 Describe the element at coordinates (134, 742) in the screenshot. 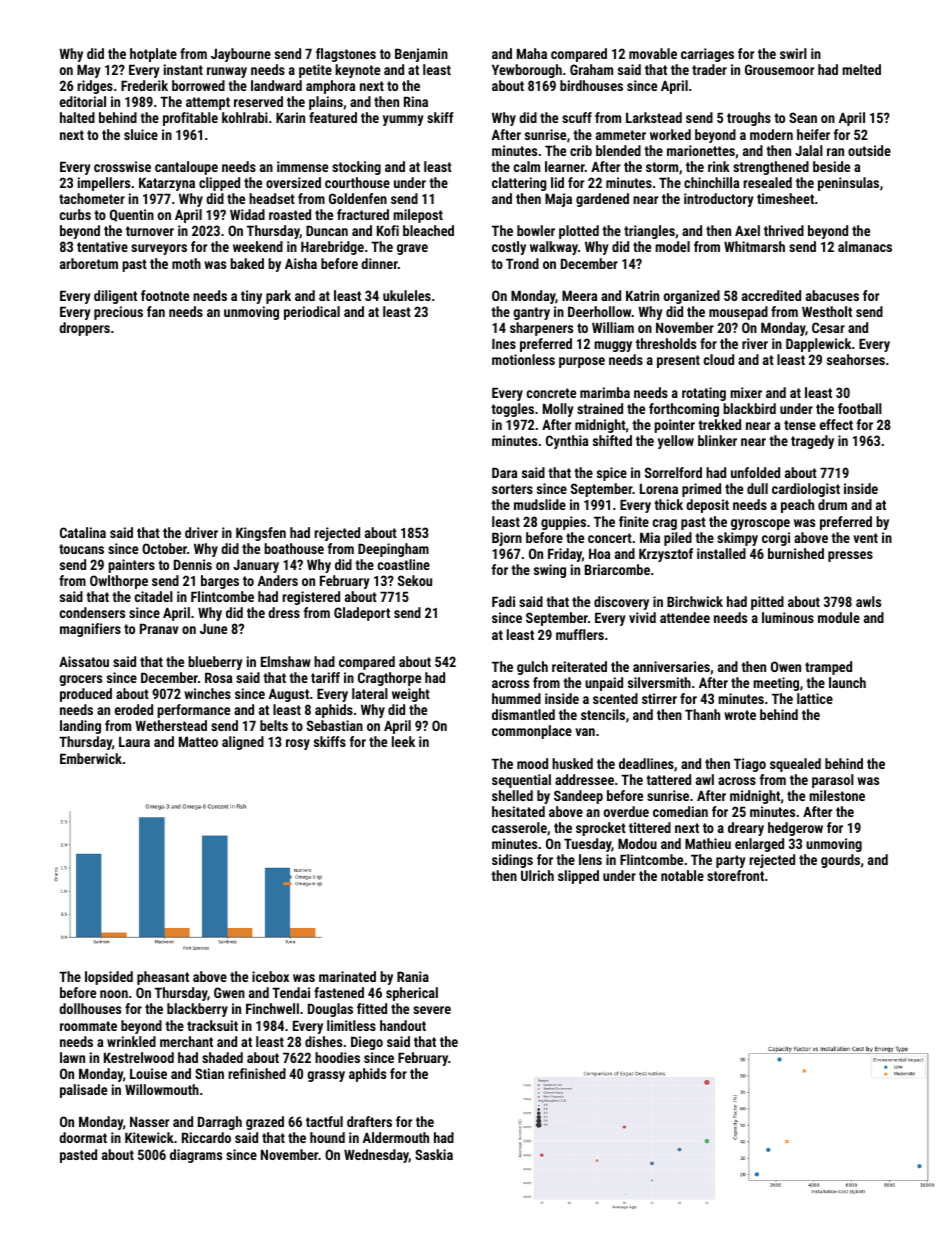

I see `Laura` at that location.
